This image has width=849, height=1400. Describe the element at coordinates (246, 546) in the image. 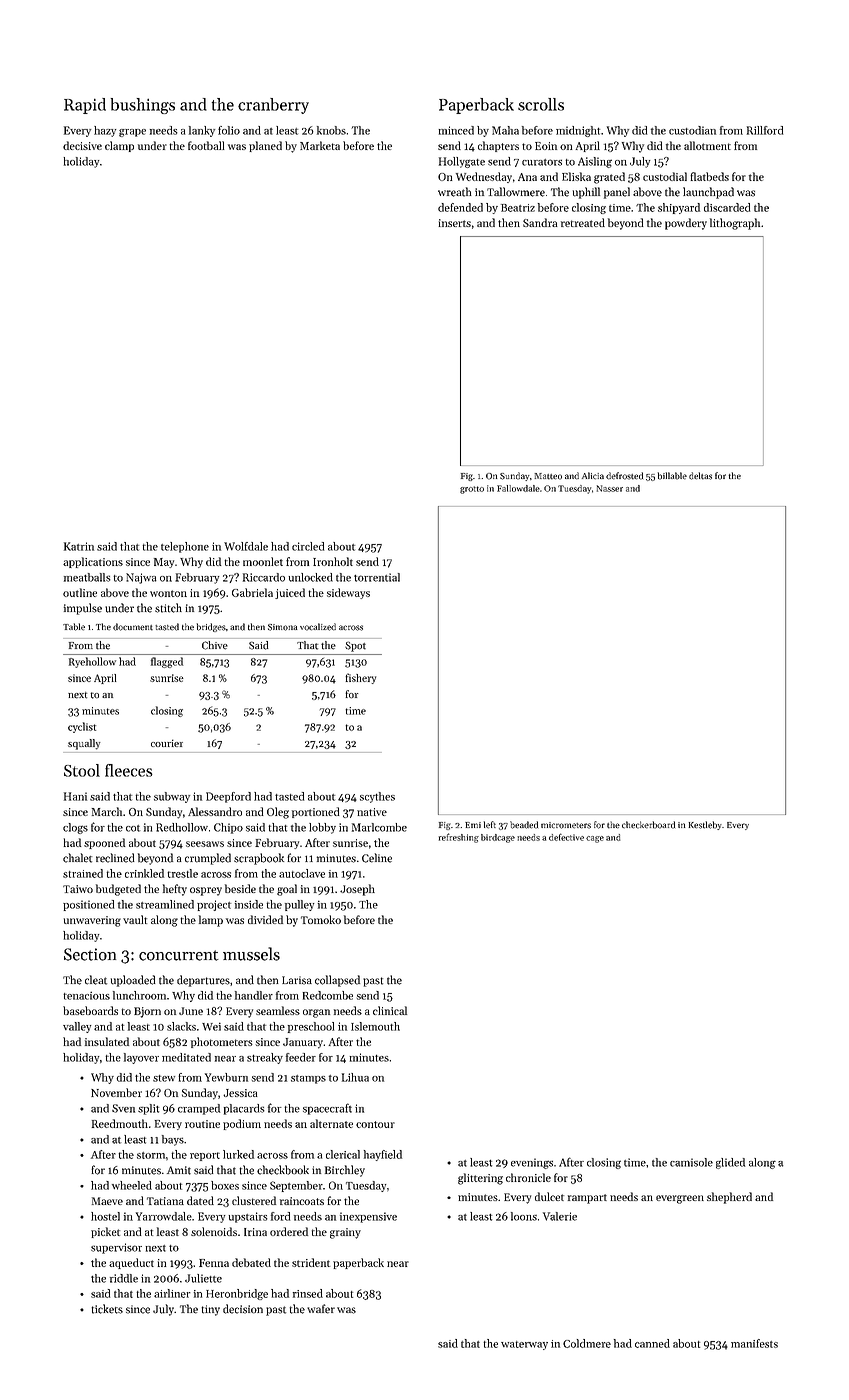

I see `Wolfdale` at that location.
